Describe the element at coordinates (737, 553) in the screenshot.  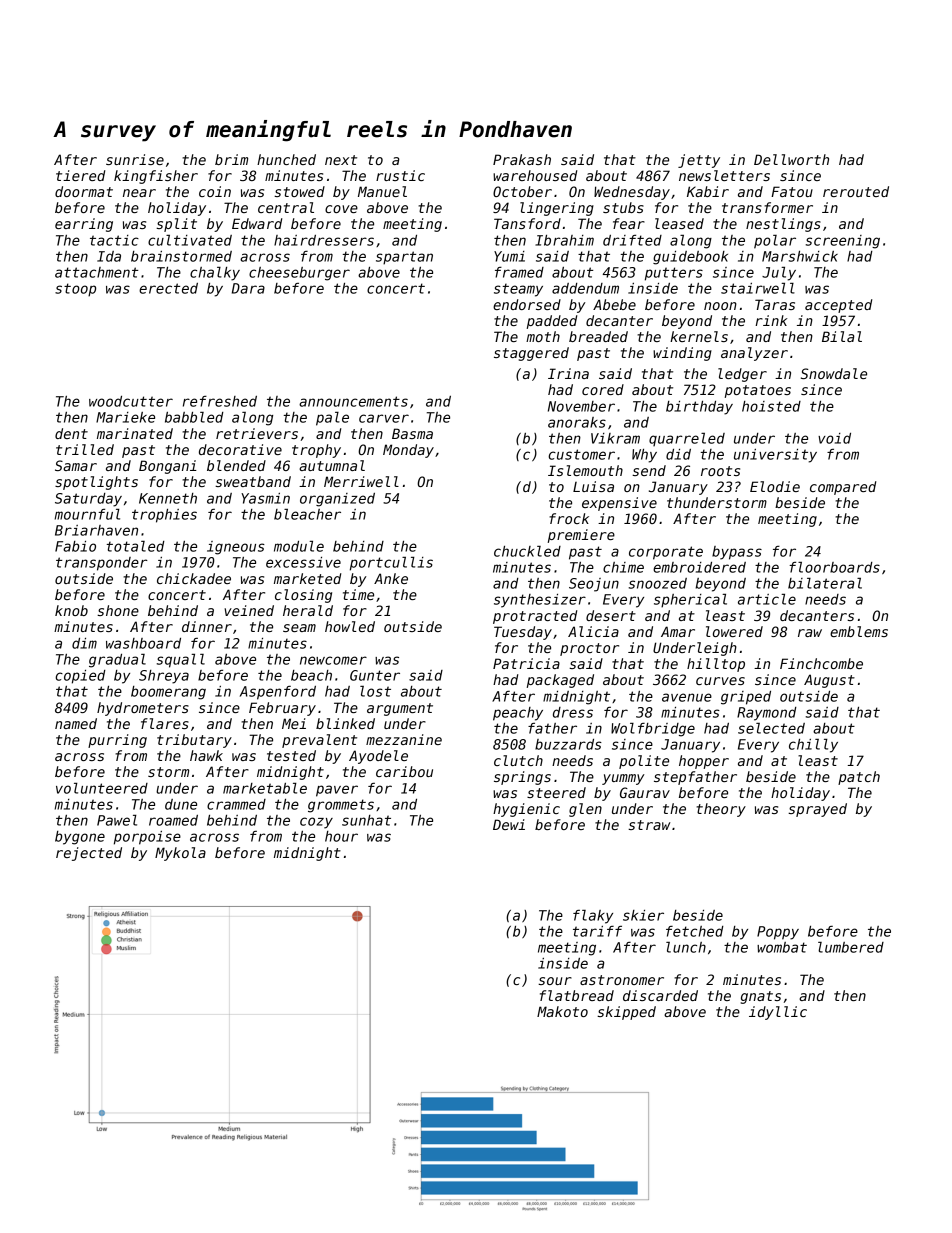
I see `bypass` at that location.
